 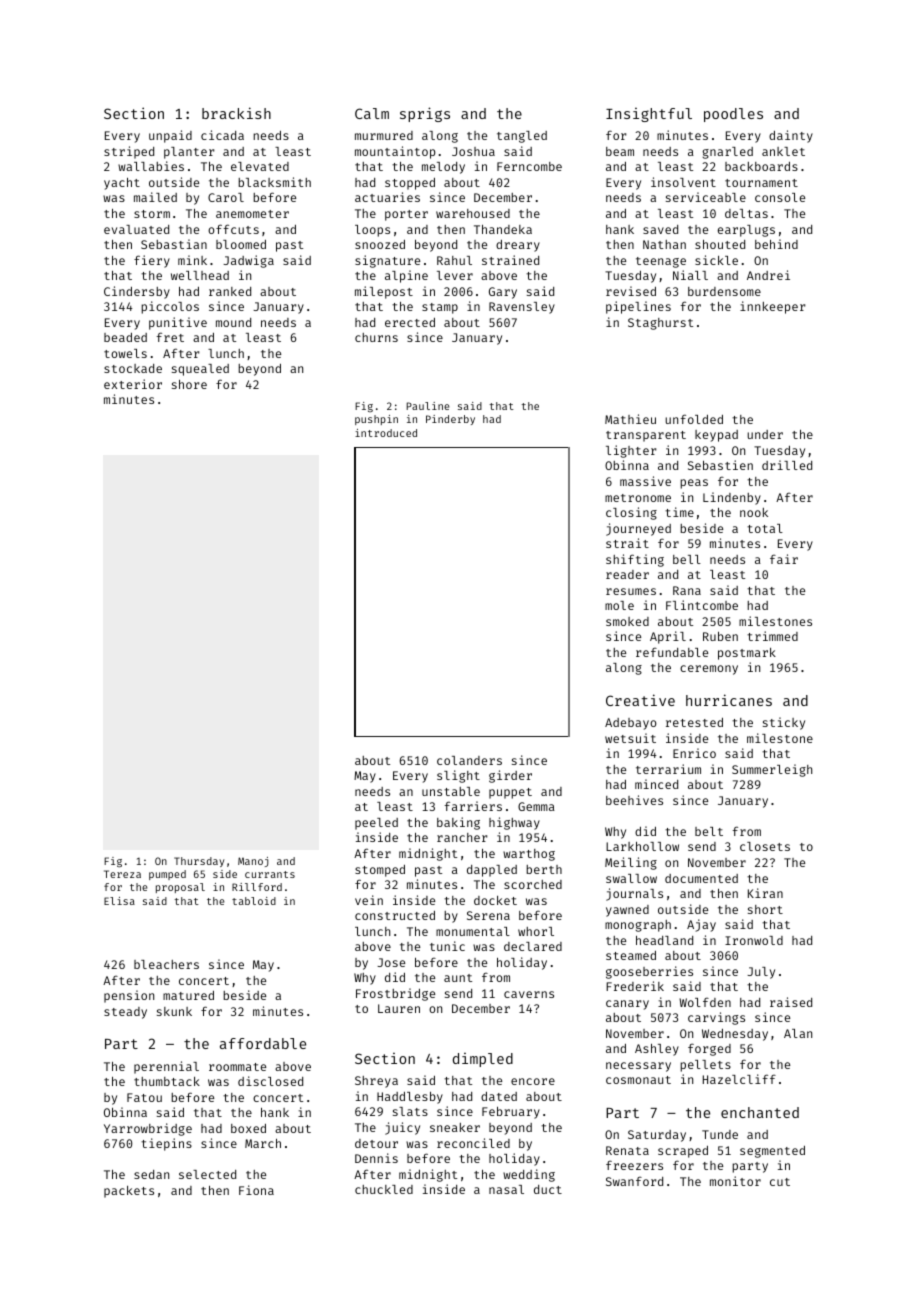 I want to click on Lauren, so click(x=399, y=1008).
